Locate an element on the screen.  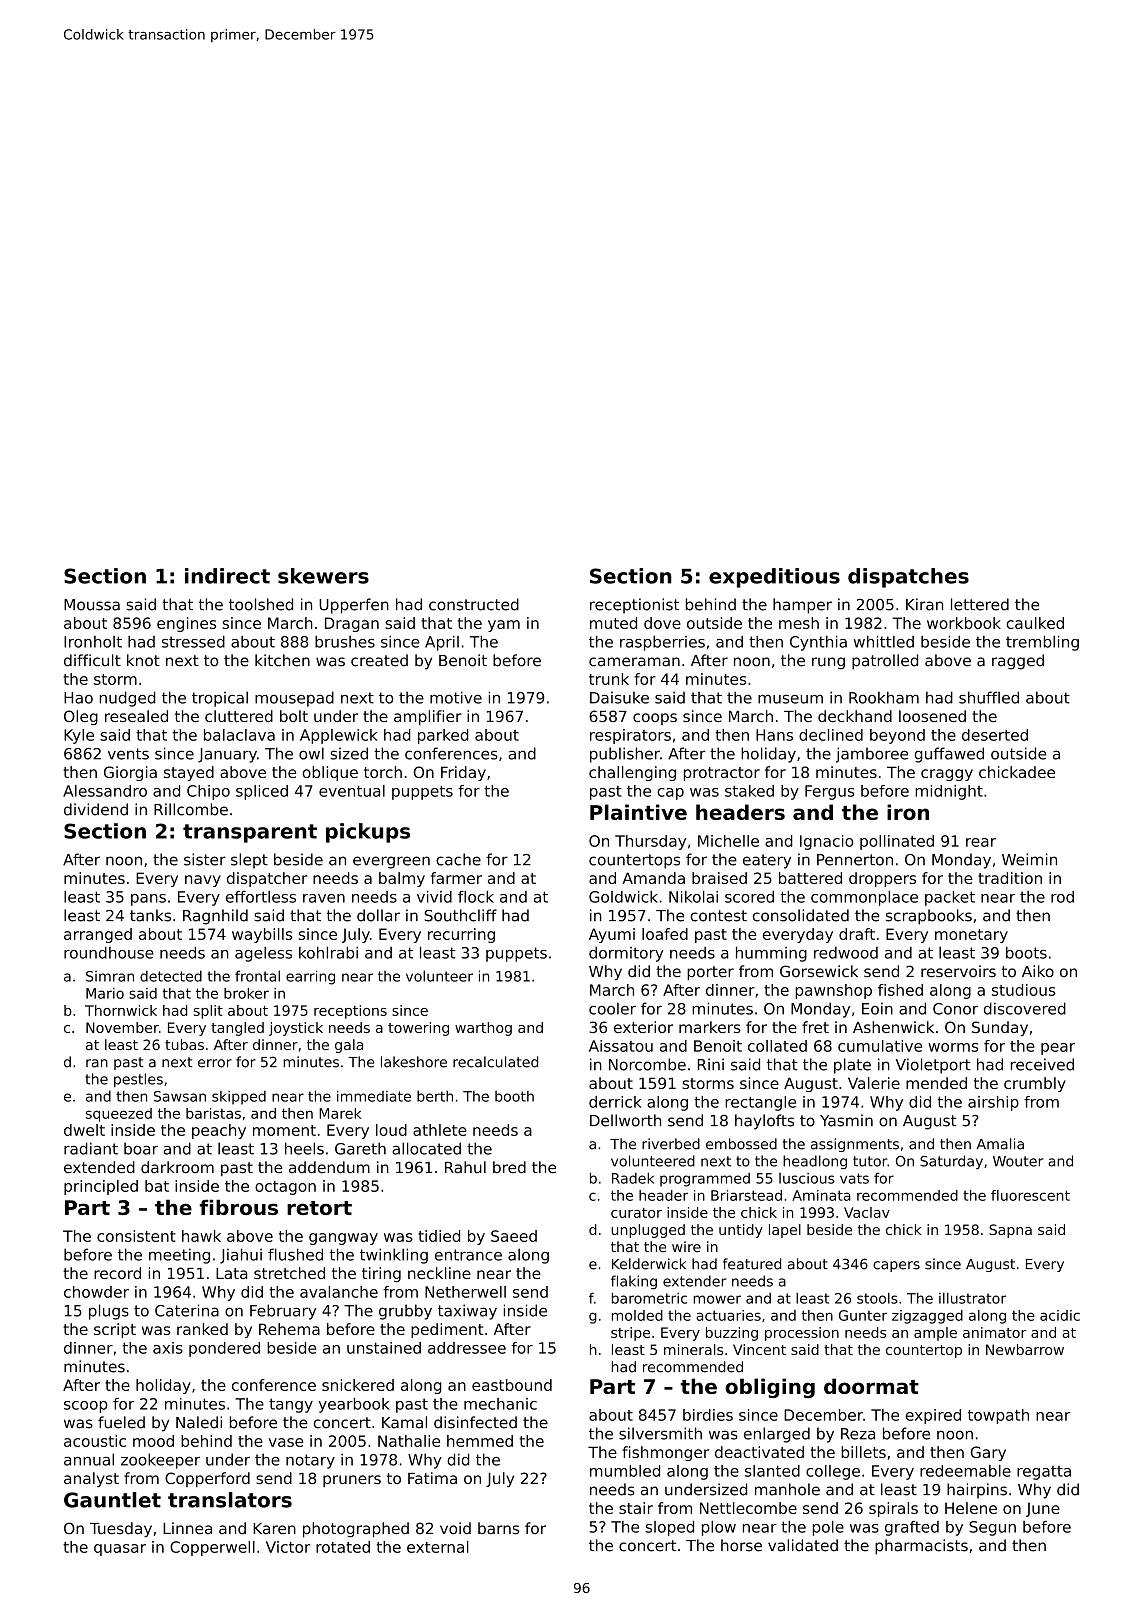
fret is located at coordinates (815, 1027).
